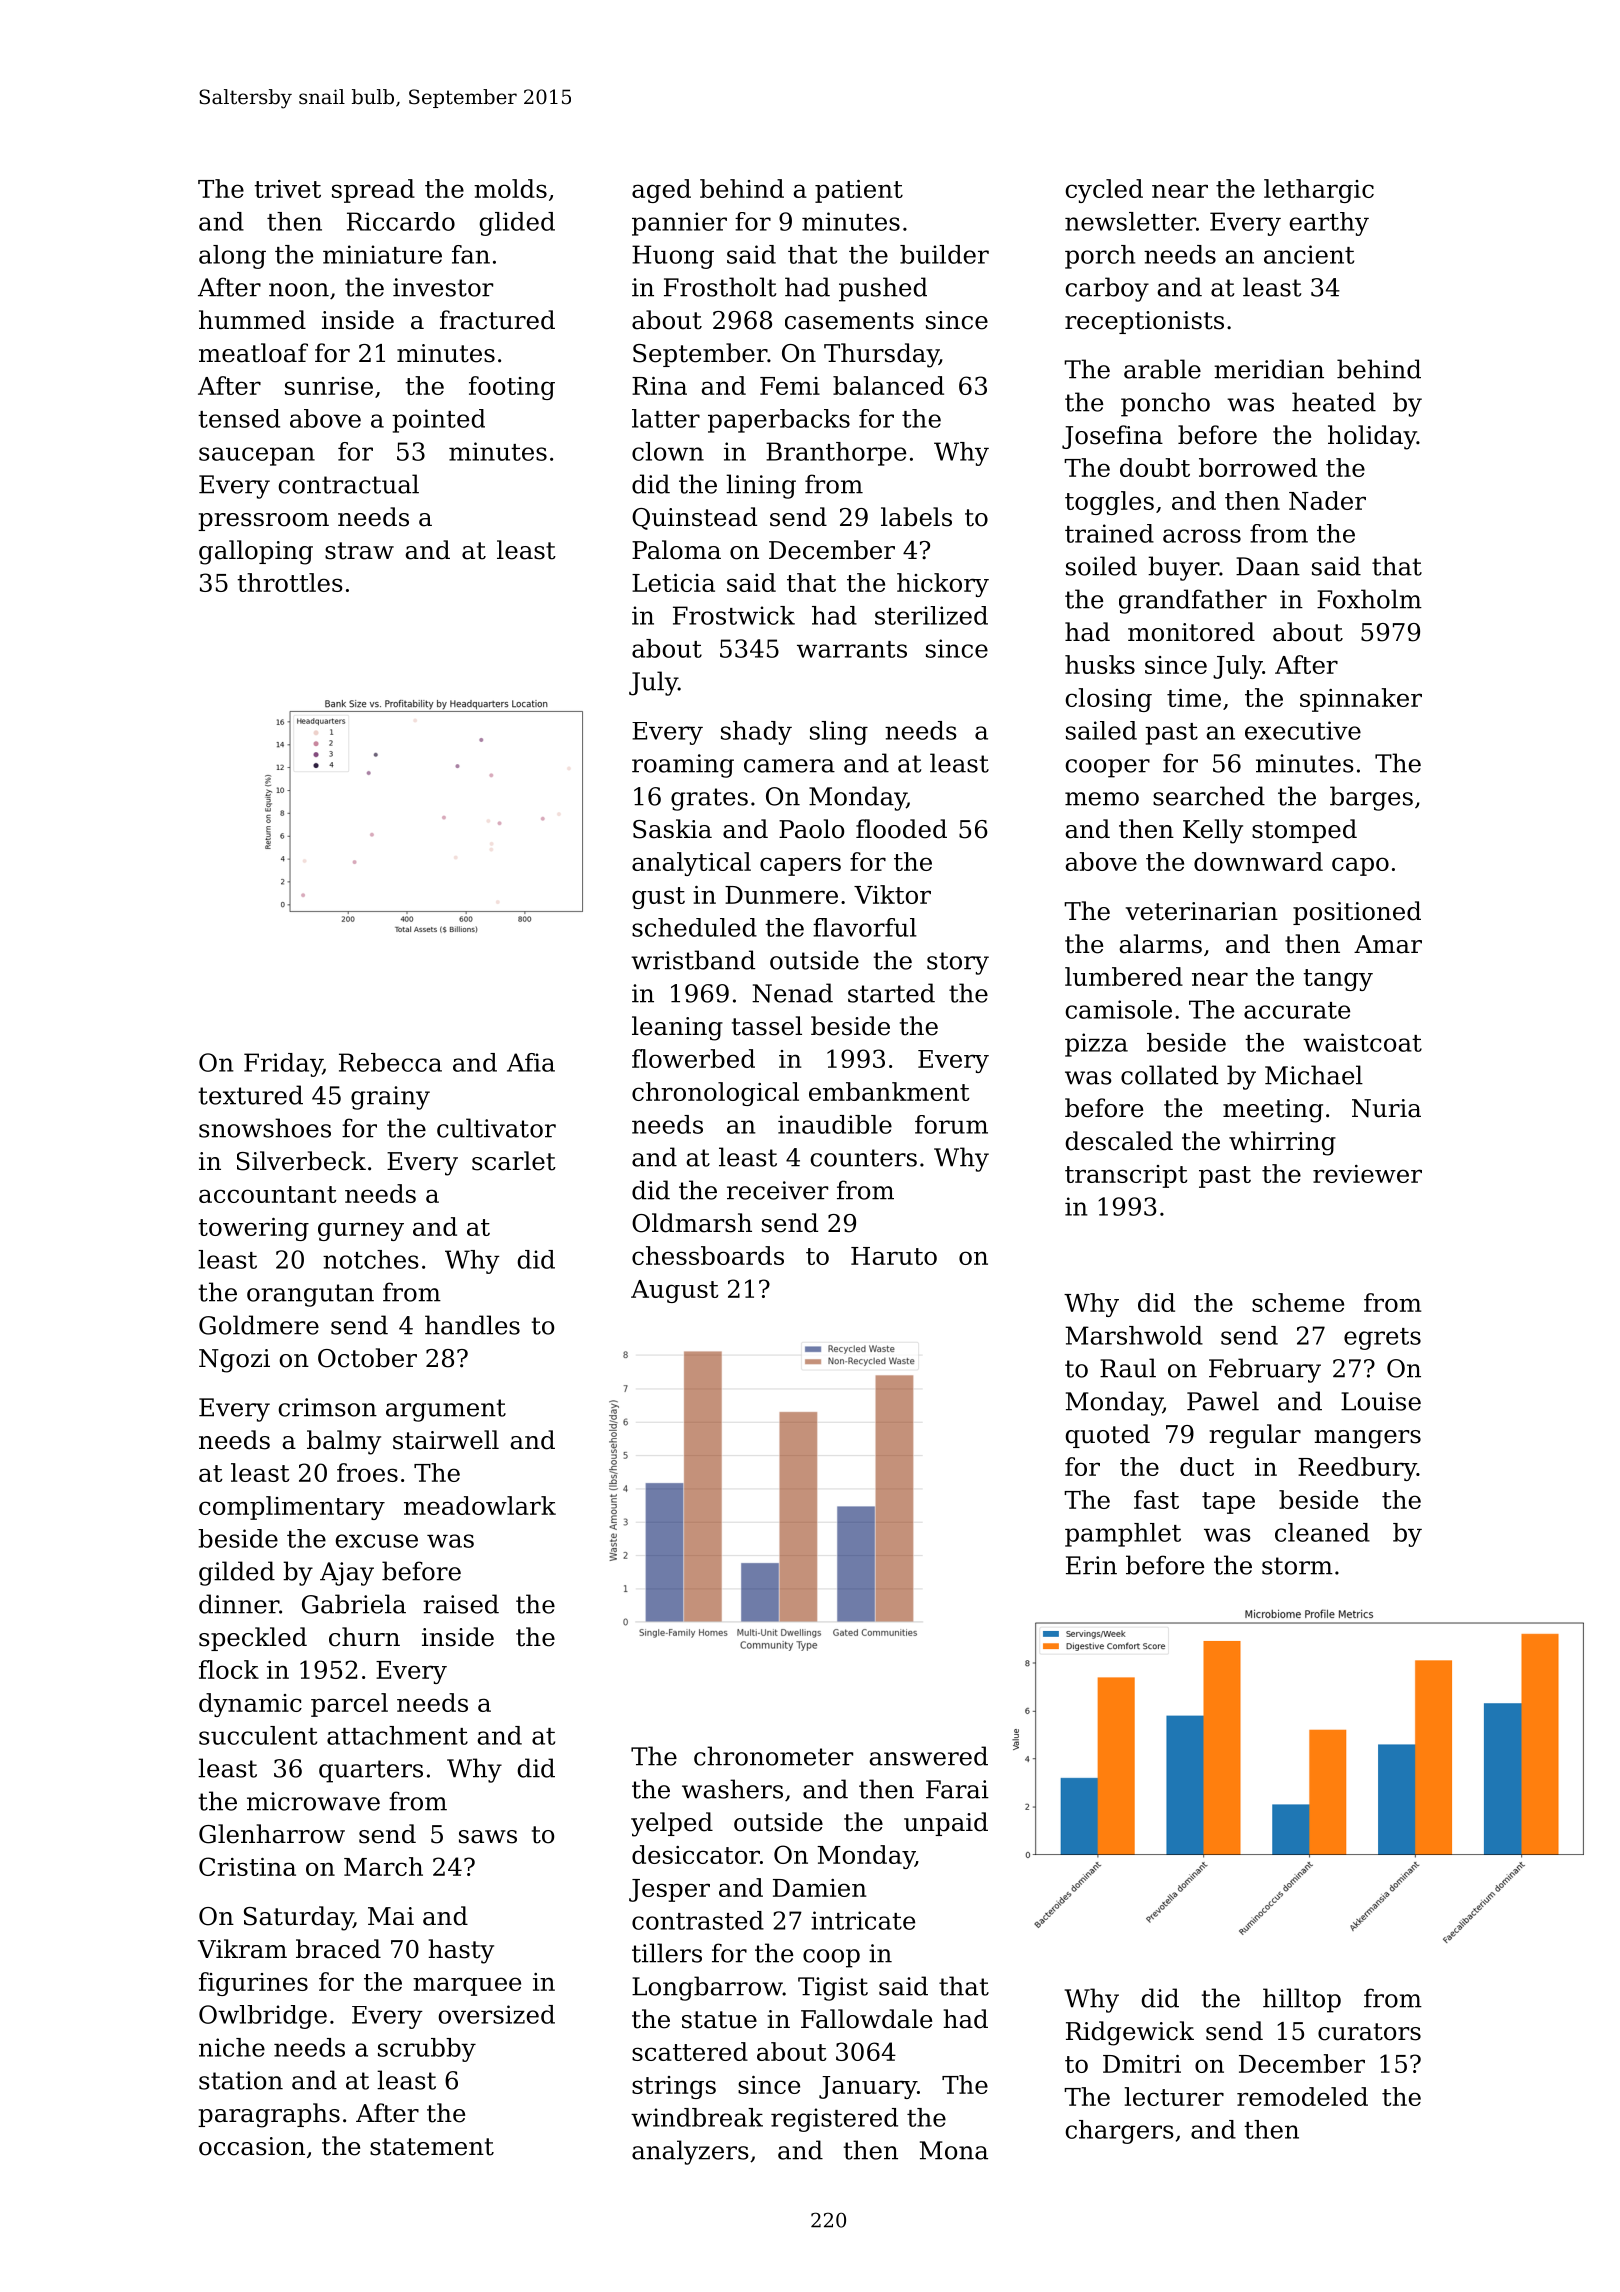  Describe the element at coordinates (1119, 2132) in the screenshot. I see `chargers` at that location.
